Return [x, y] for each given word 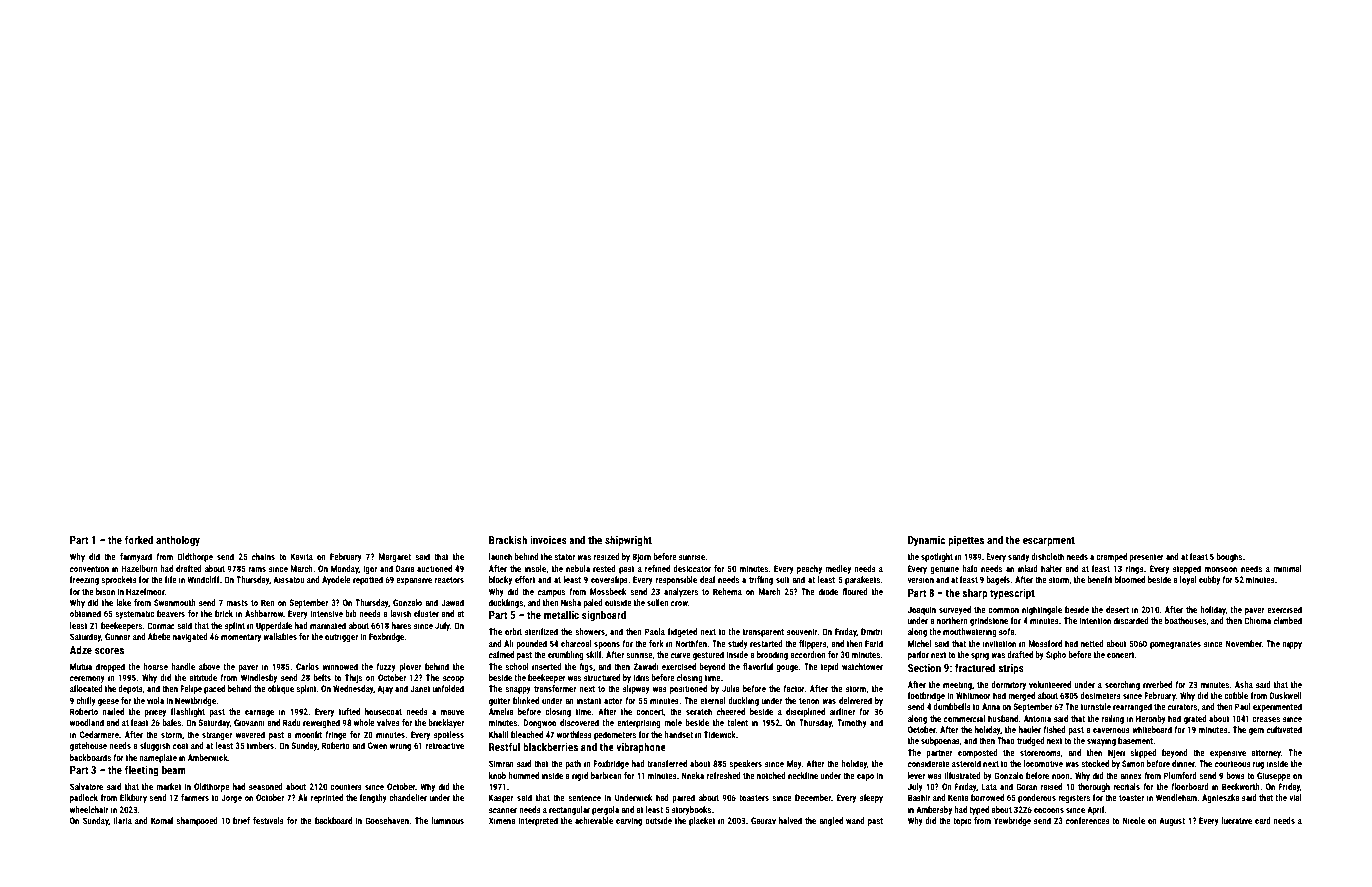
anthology [178, 540]
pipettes [966, 541]
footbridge [926, 696]
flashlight [188, 712]
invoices [548, 540]
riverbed [1157, 684]
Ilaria [123, 820]
